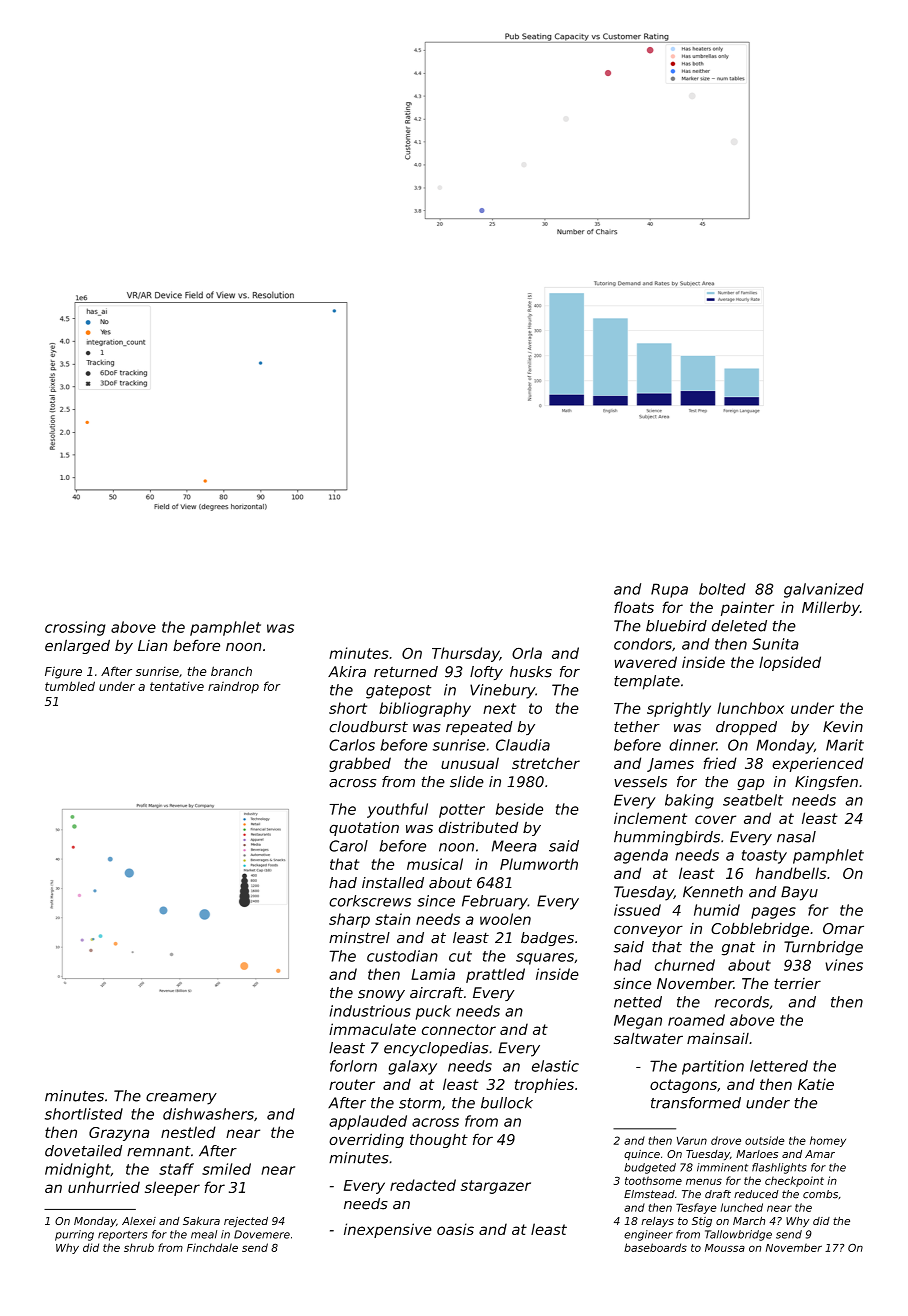 The image size is (908, 1316). What do you see at coordinates (642, 1155) in the screenshot?
I see `quince` at bounding box center [642, 1155].
